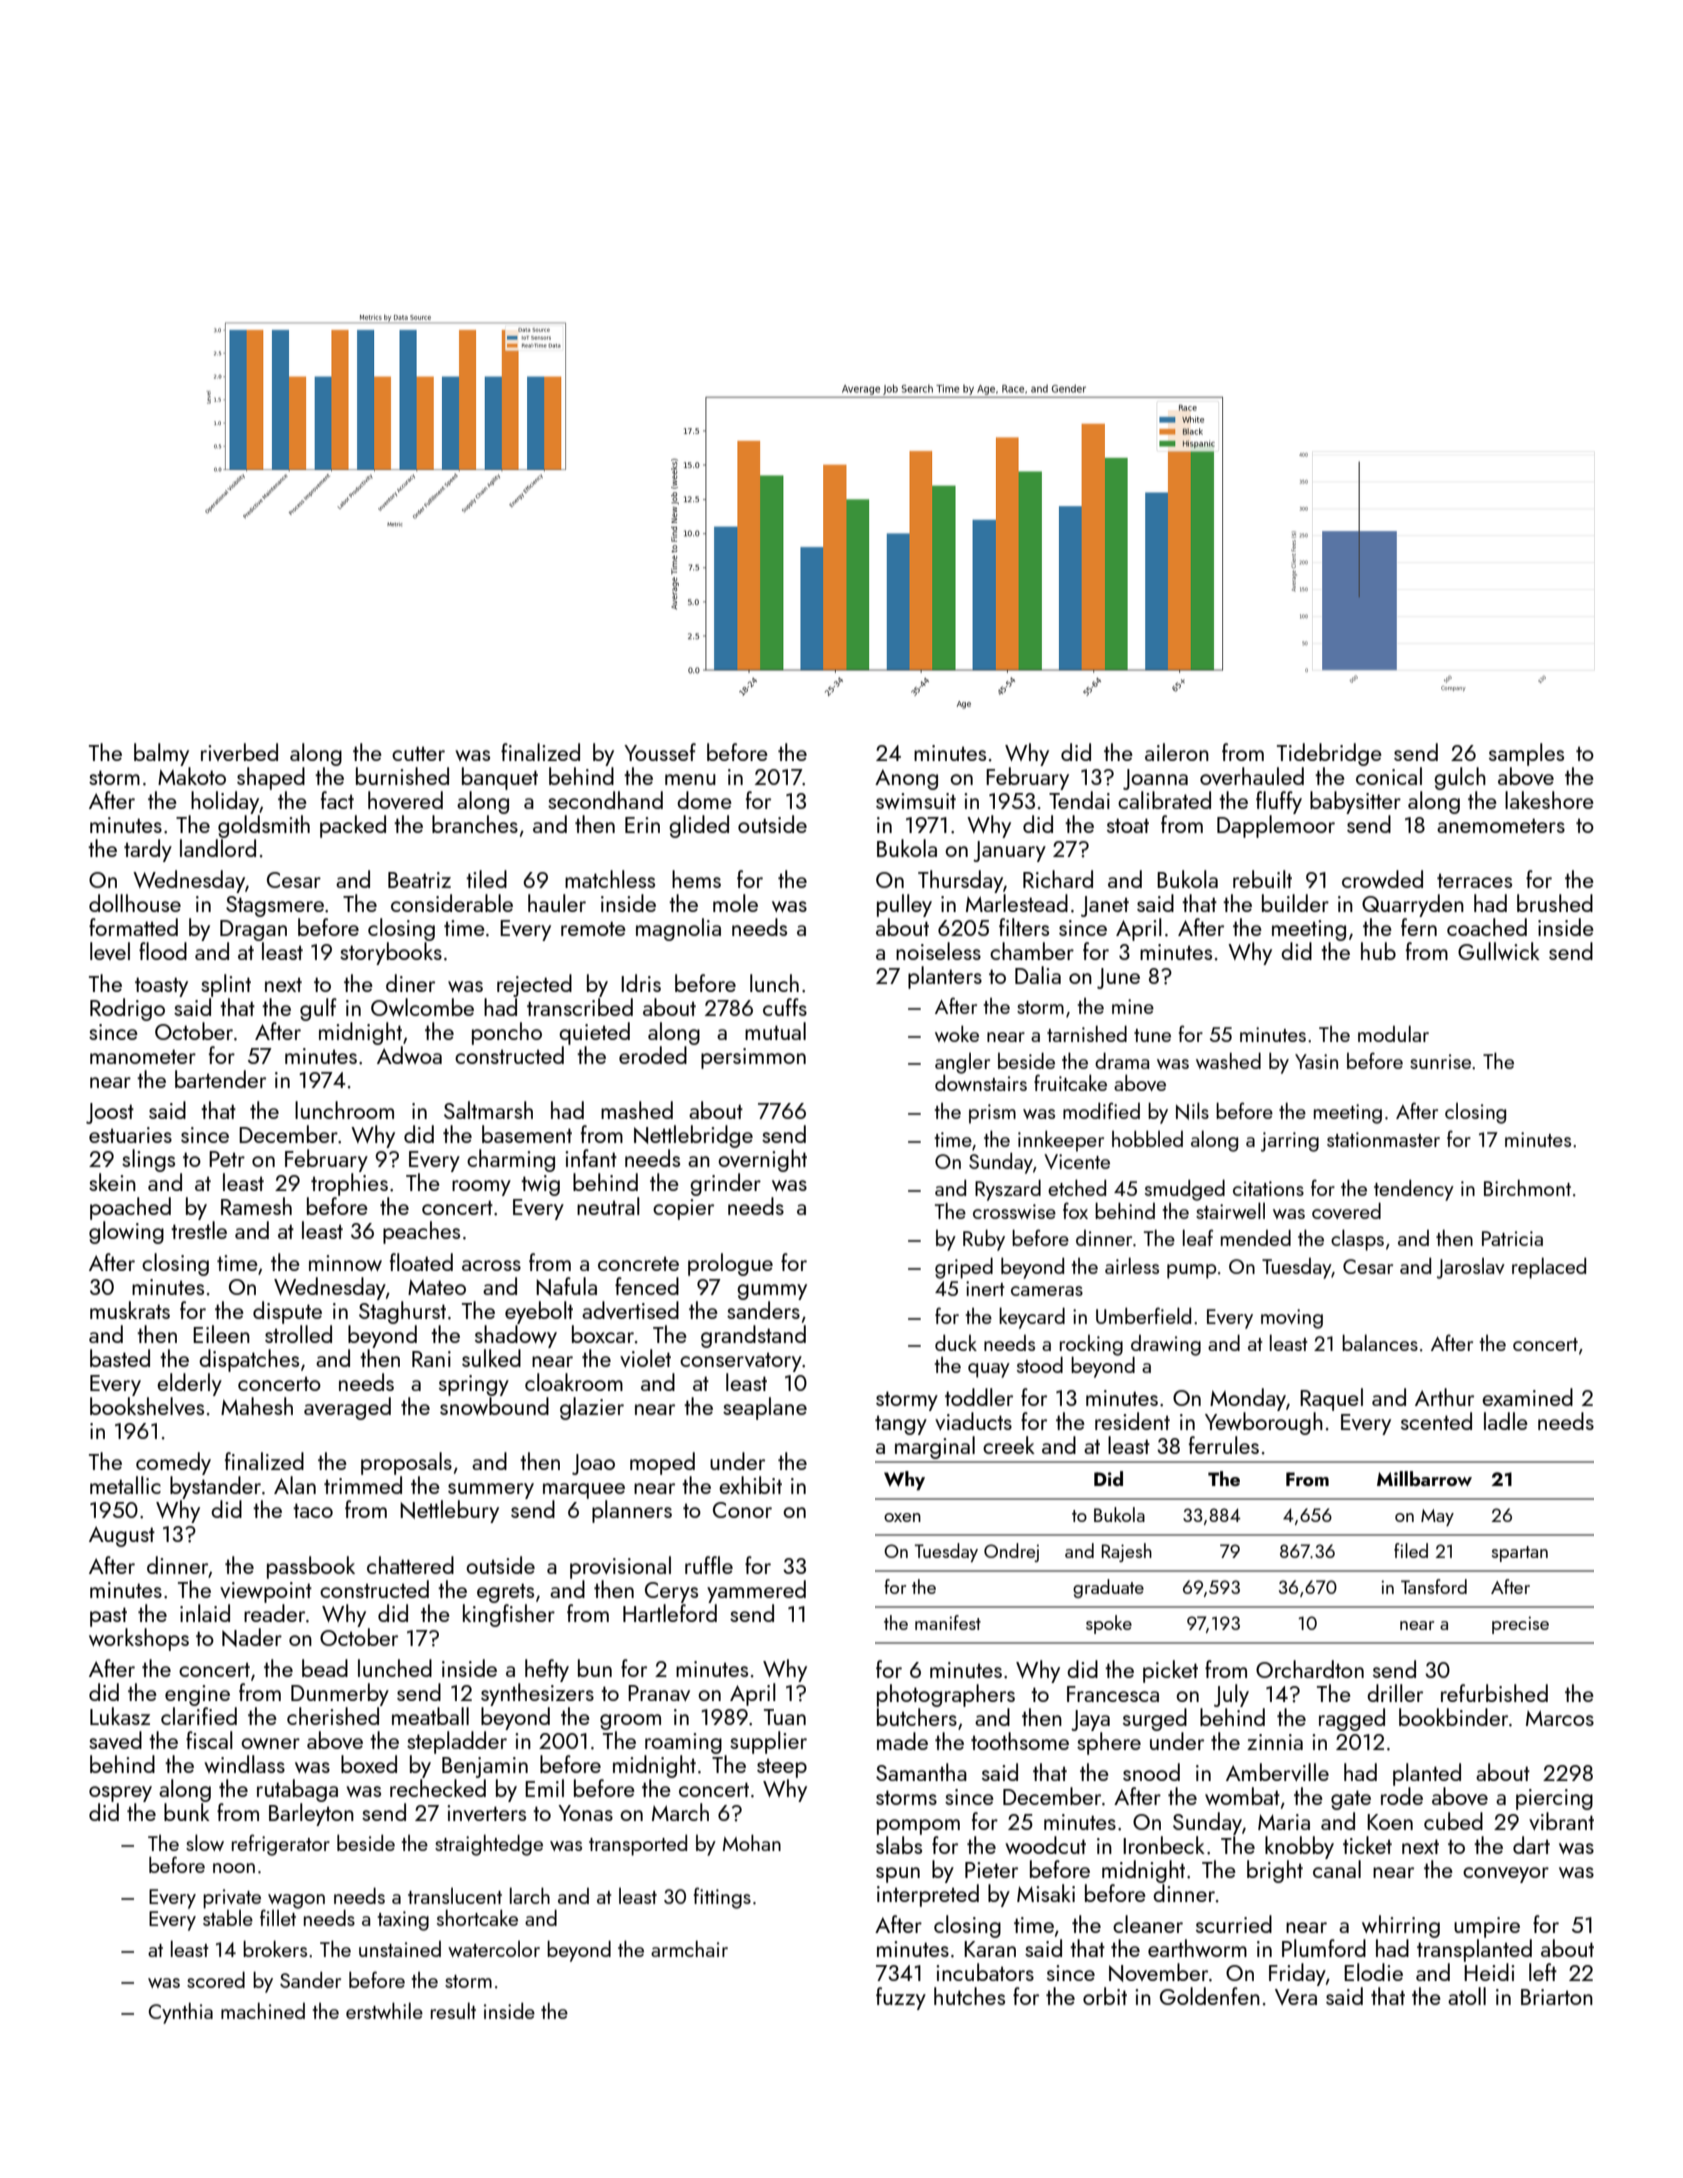 The width and height of the screenshot is (1683, 2178). Describe the element at coordinates (1357, 1240) in the screenshot. I see `clasps` at that location.
